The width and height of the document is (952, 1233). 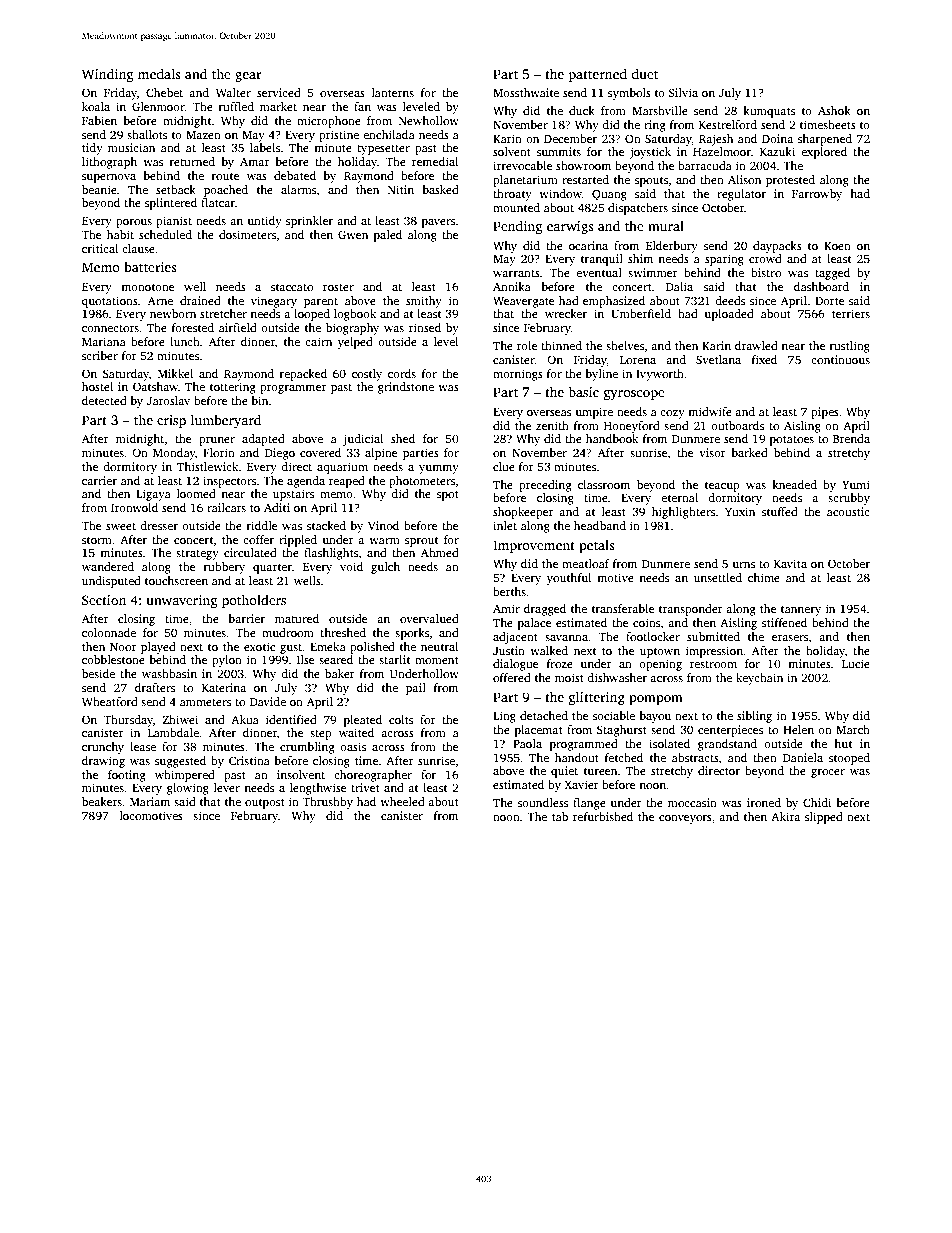 I want to click on duet, so click(x=644, y=74).
